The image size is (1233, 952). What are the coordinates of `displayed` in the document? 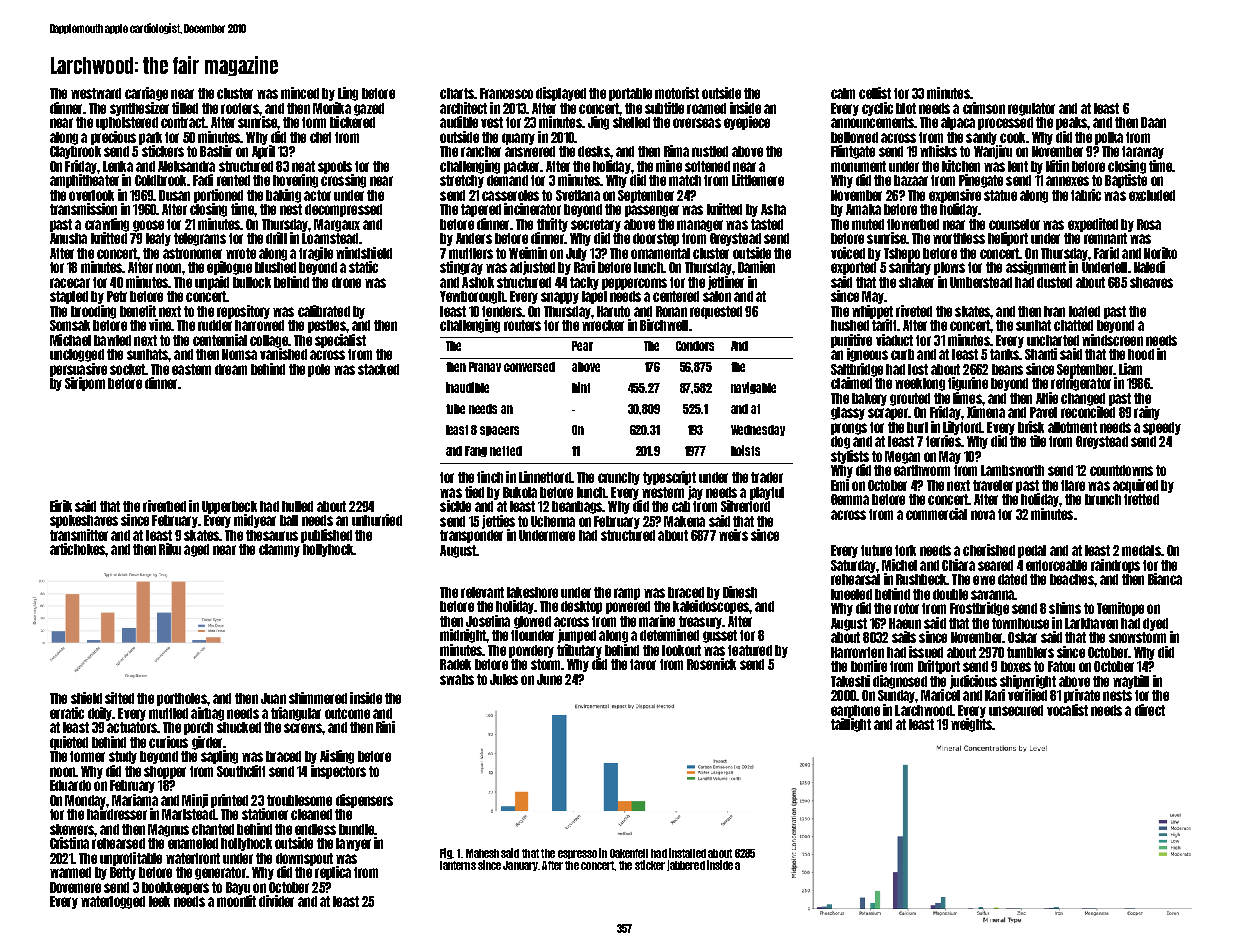 It's located at (561, 94).
